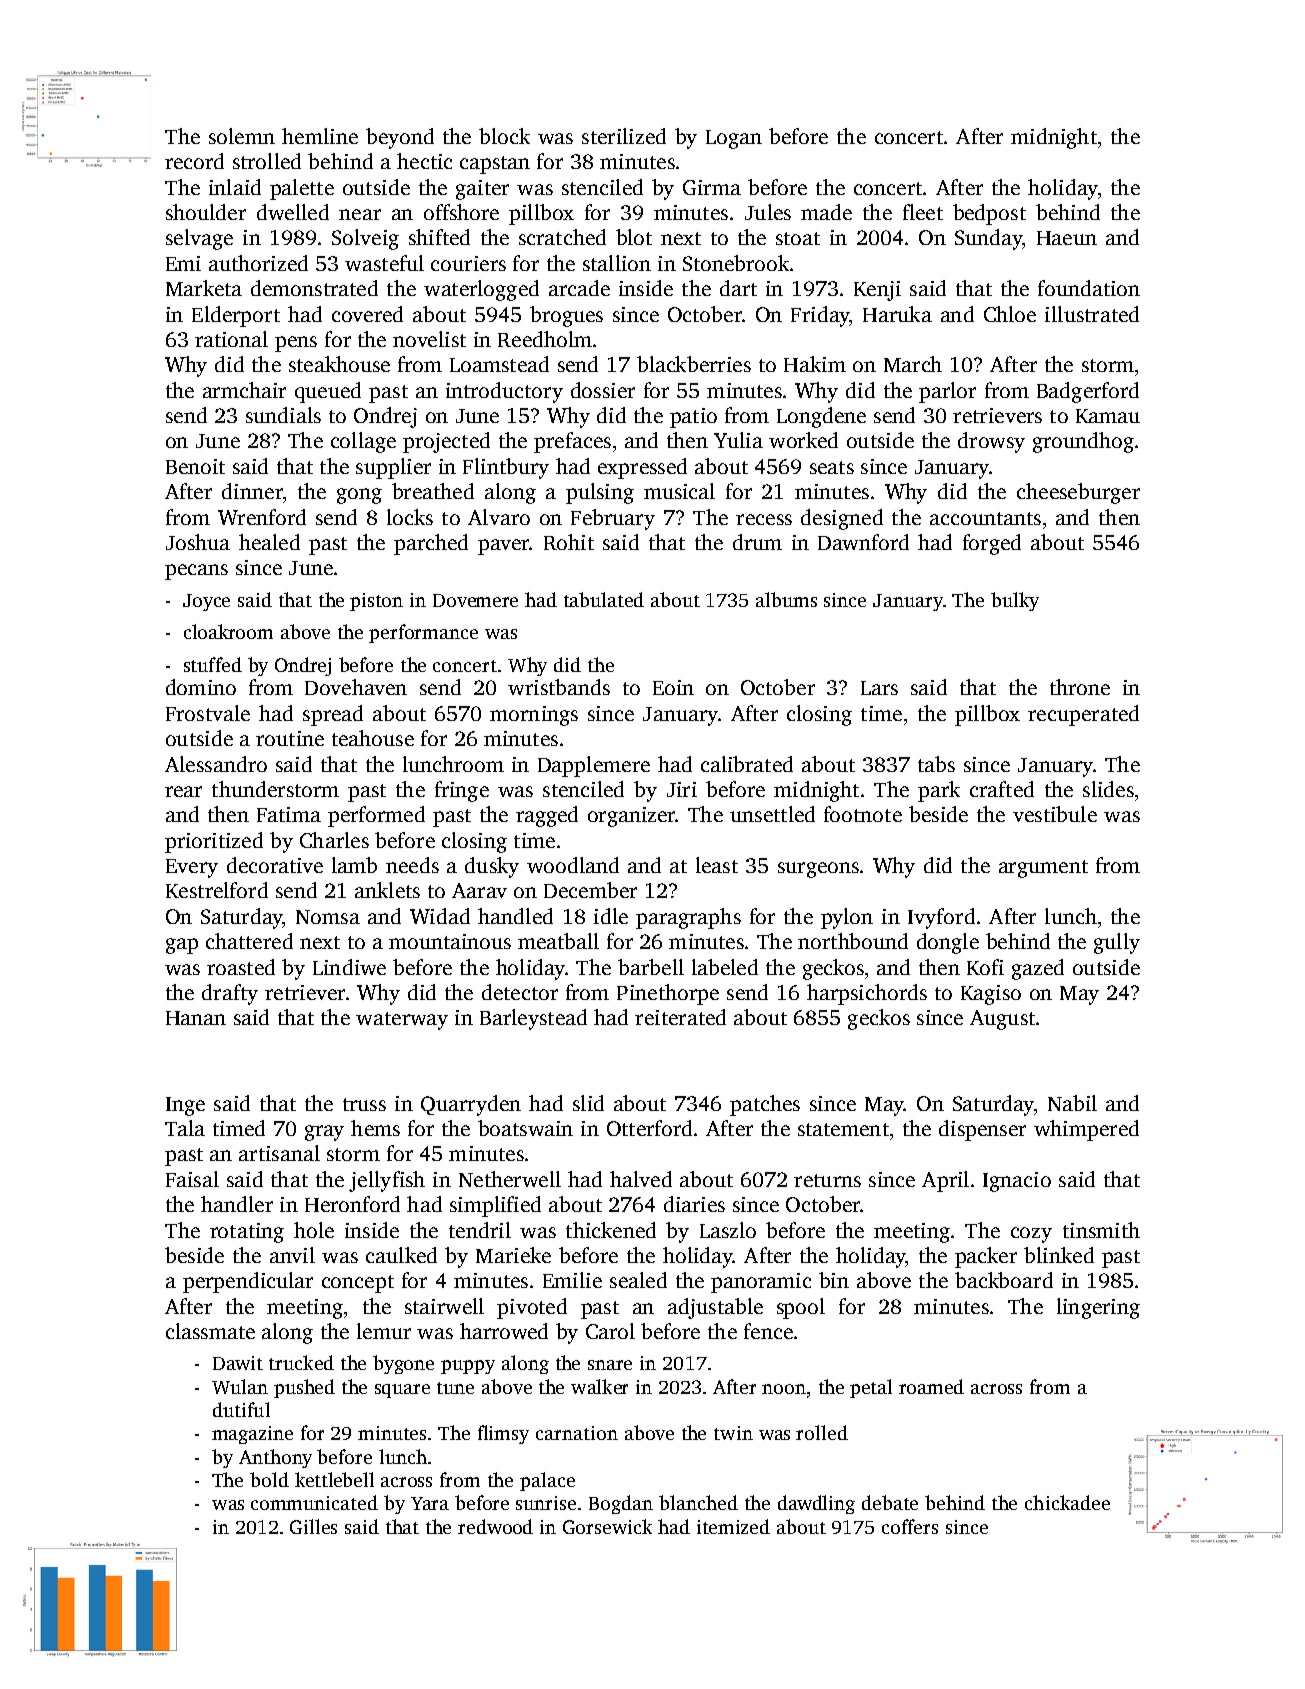  Describe the element at coordinates (897, 314) in the screenshot. I see `Haruka` at that location.
